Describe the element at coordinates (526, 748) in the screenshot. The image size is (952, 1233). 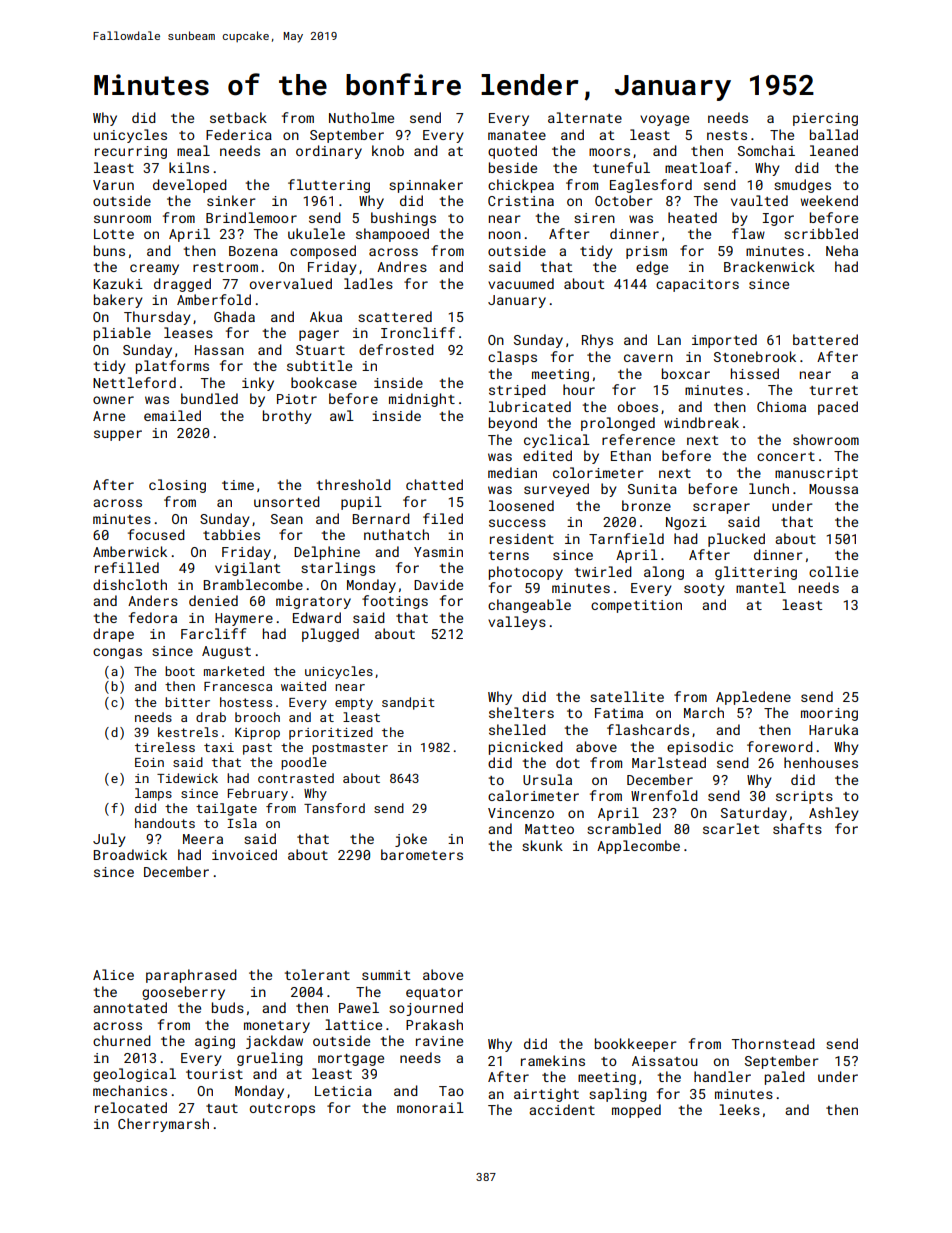
I see `picnicked` at that location.
